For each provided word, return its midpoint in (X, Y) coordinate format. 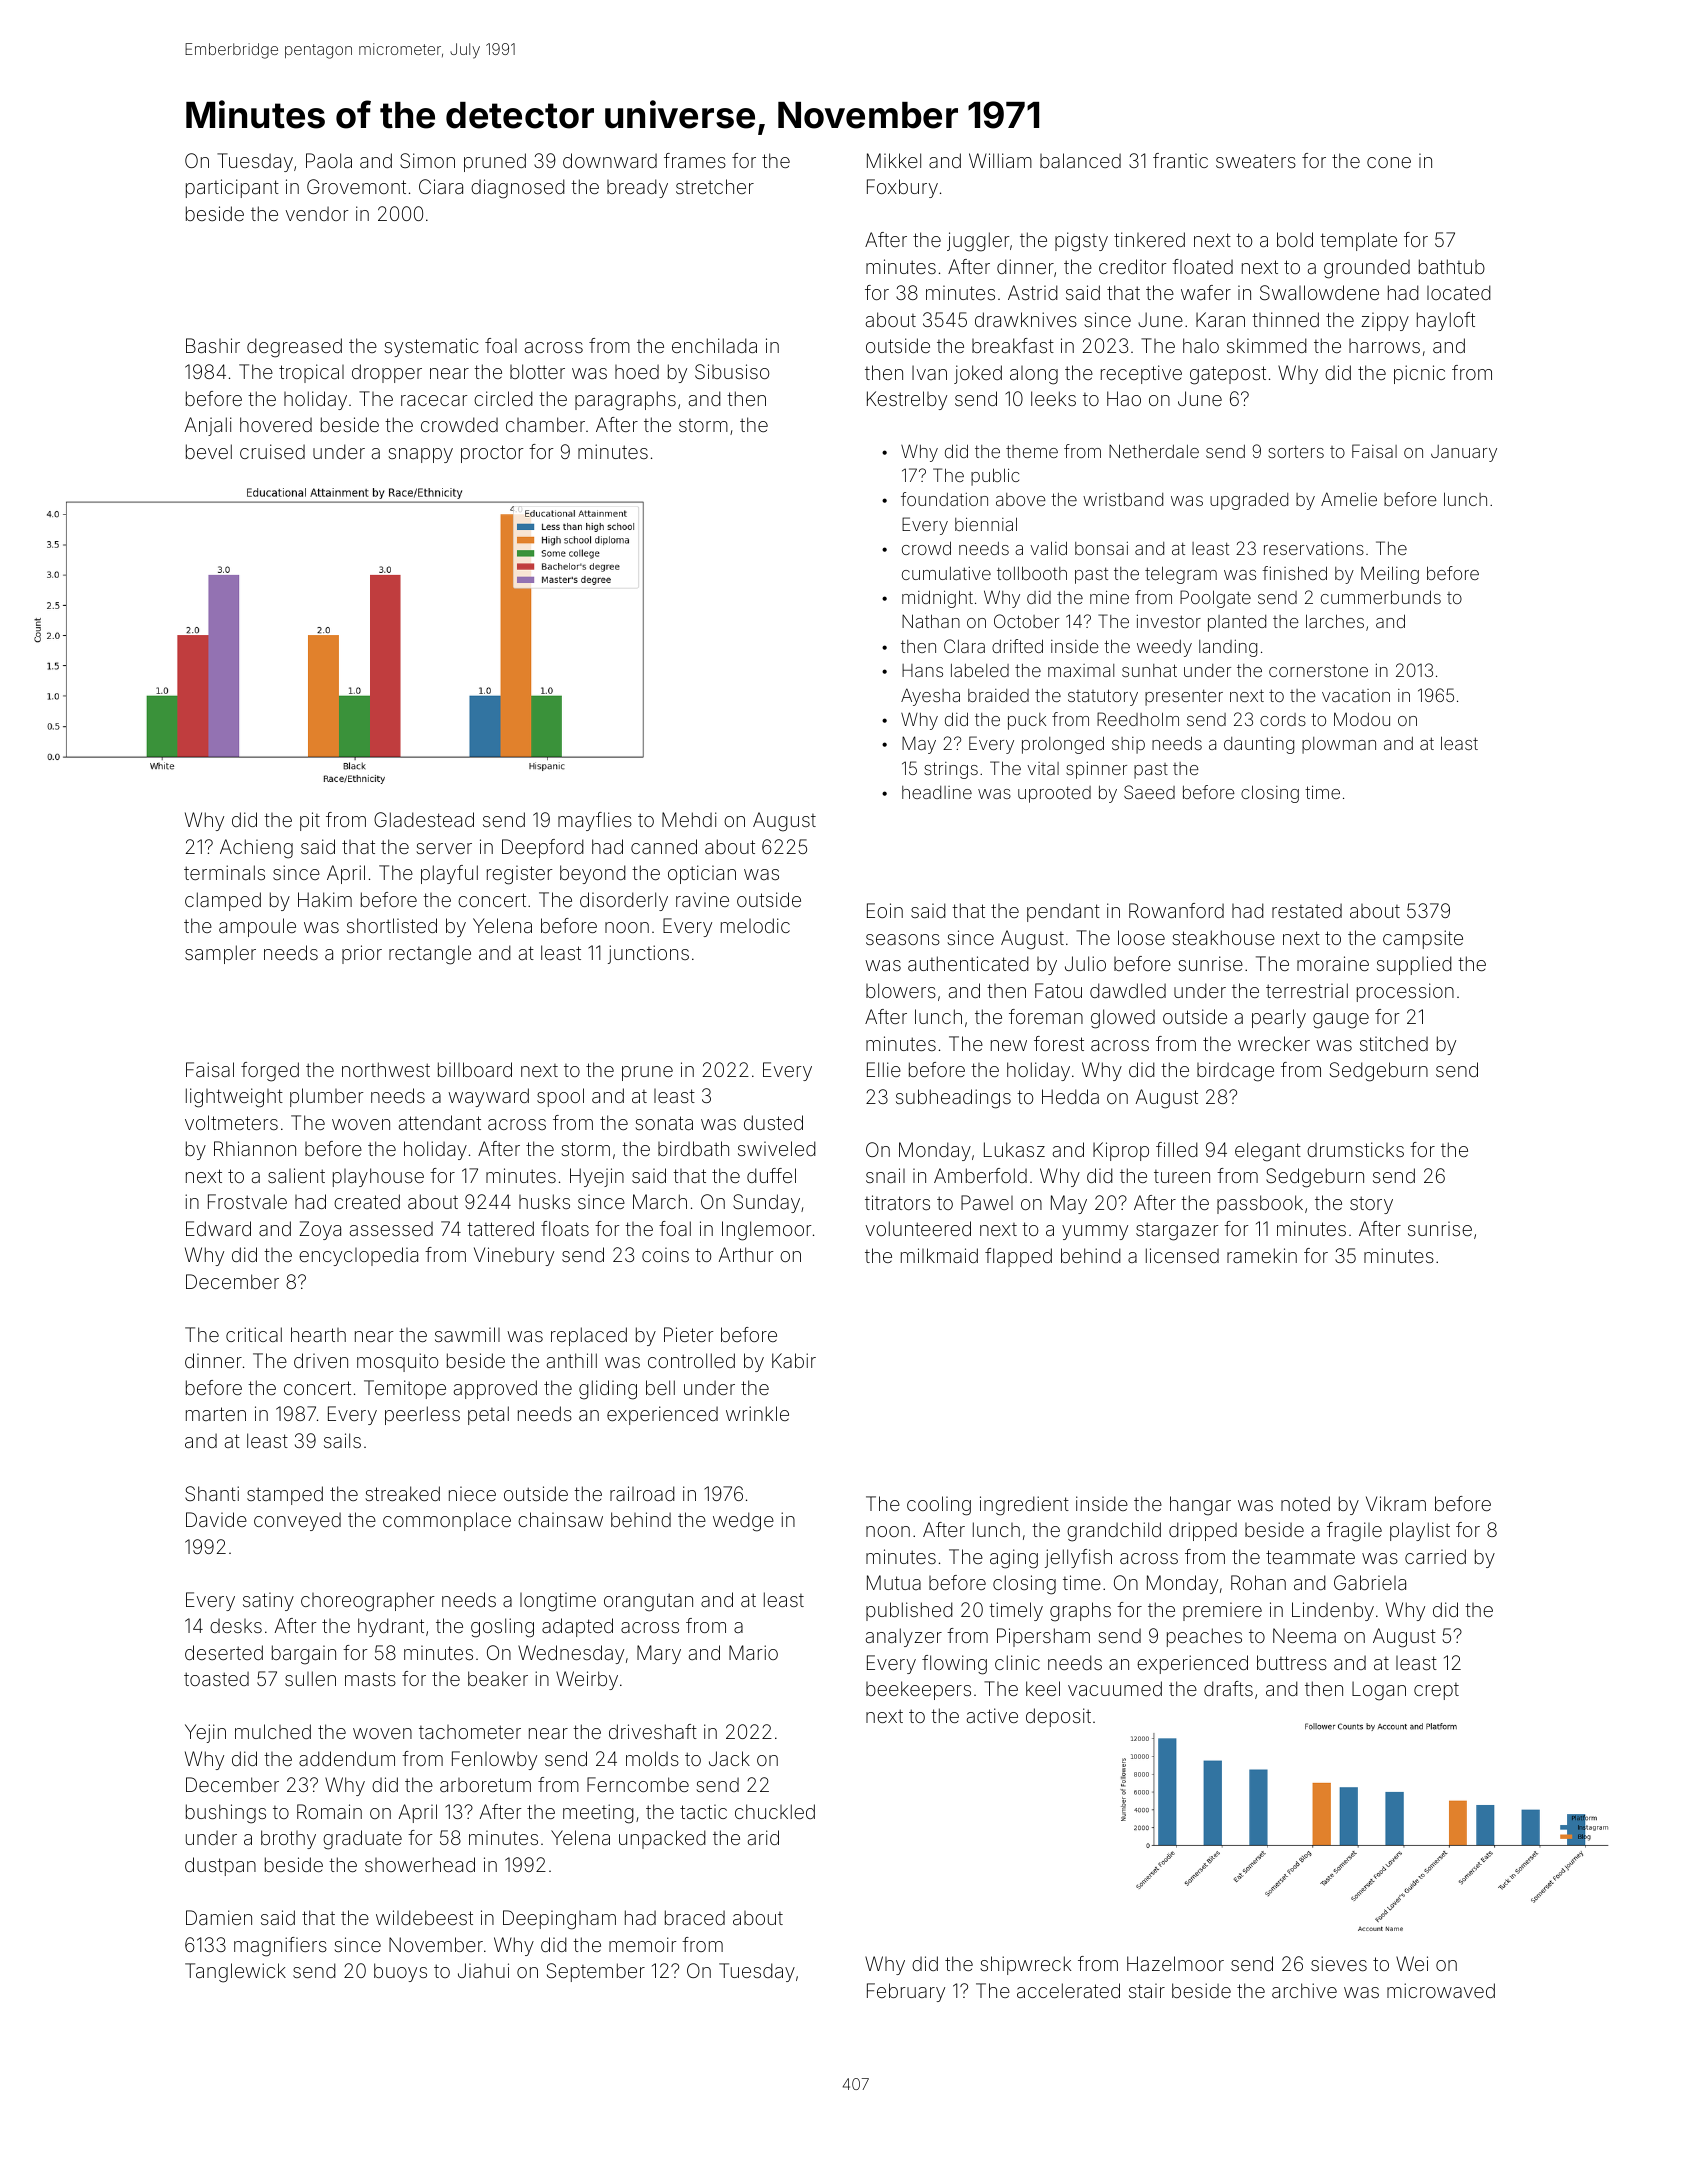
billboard (475, 1069)
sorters (1296, 451)
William (1000, 160)
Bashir (213, 345)
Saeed (1149, 792)
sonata (664, 1123)
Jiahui (483, 1970)
